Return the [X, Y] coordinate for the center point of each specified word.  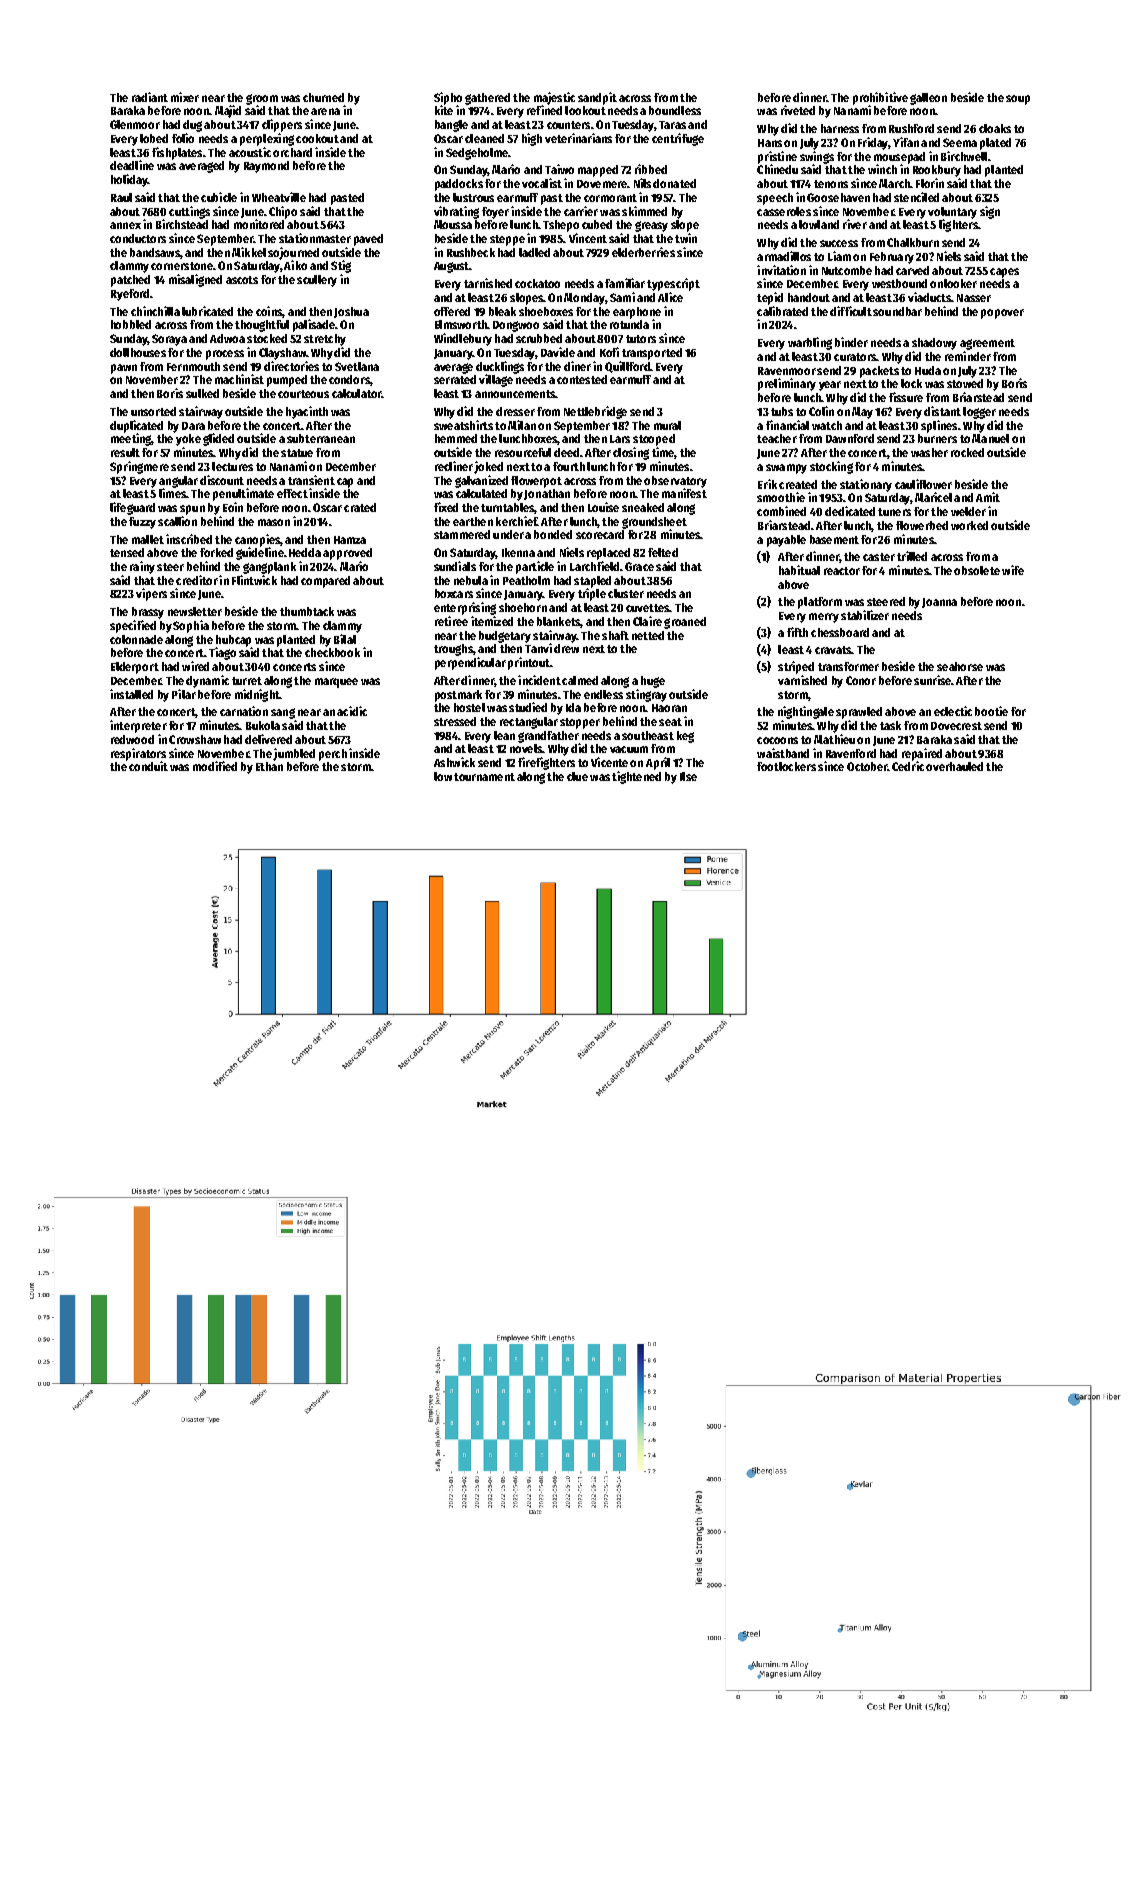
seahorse [960, 666]
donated [674, 183]
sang [283, 713]
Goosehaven [838, 197]
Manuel [990, 438]
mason [274, 522]
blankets [559, 622]
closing [631, 453]
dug [192, 126]
